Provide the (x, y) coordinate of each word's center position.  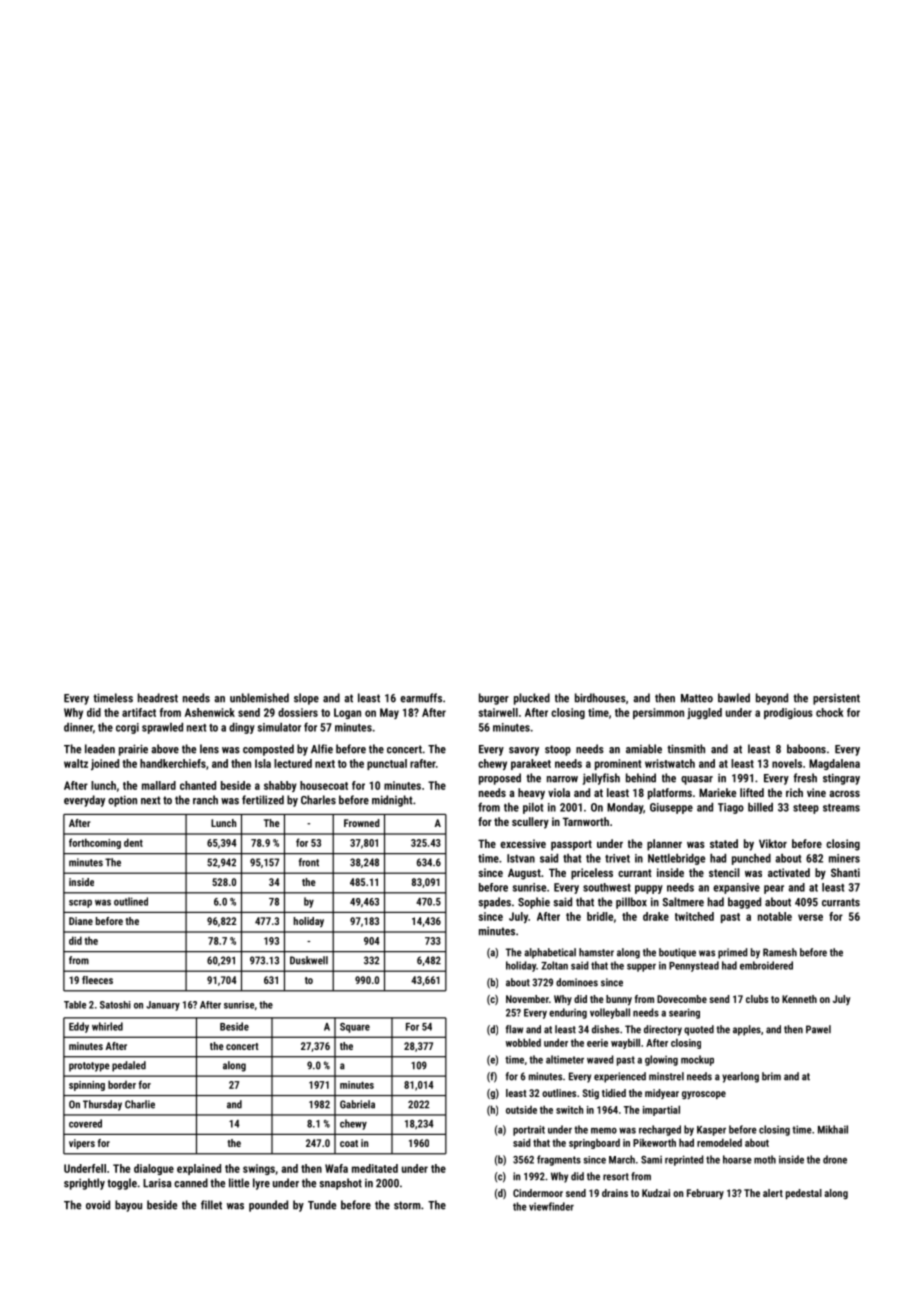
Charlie (140, 1104)
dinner (78, 727)
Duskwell (309, 960)
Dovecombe (682, 999)
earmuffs (421, 698)
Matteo (697, 698)
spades (495, 903)
